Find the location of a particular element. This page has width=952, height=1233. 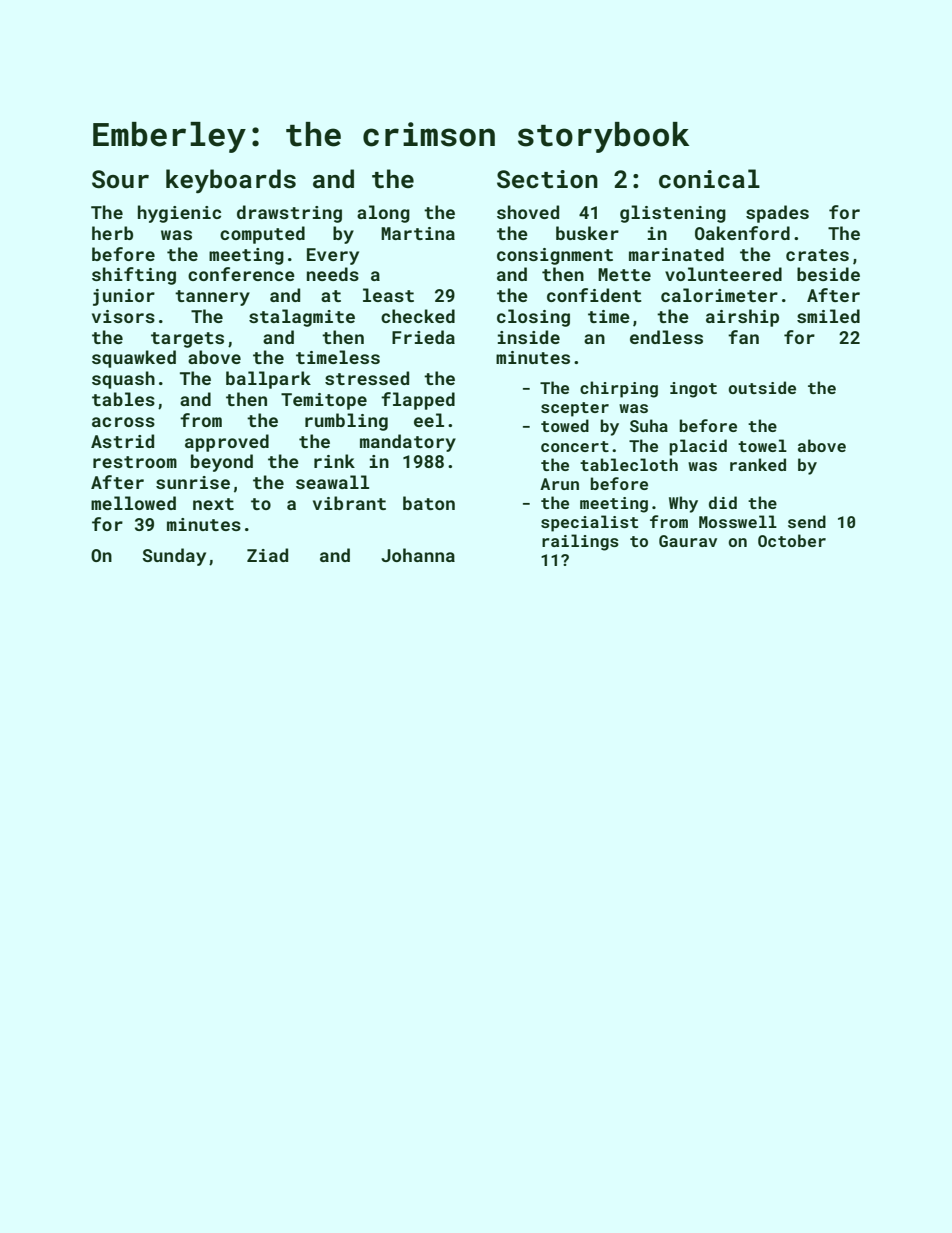

stressed is located at coordinates (367, 378).
